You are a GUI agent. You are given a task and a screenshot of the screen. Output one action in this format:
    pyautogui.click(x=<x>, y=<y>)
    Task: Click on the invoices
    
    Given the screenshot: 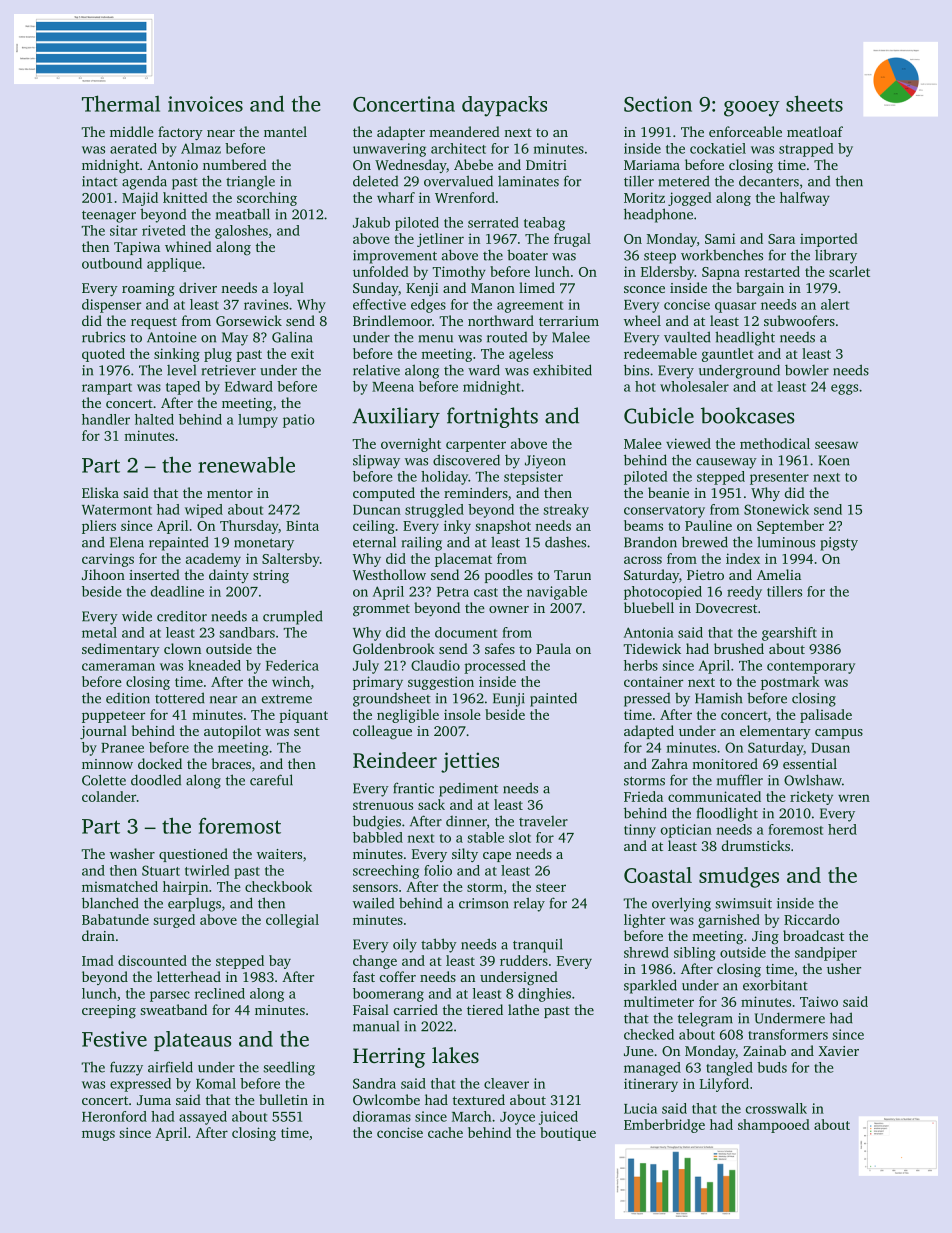 What is the action you would take?
    pyautogui.click(x=205, y=104)
